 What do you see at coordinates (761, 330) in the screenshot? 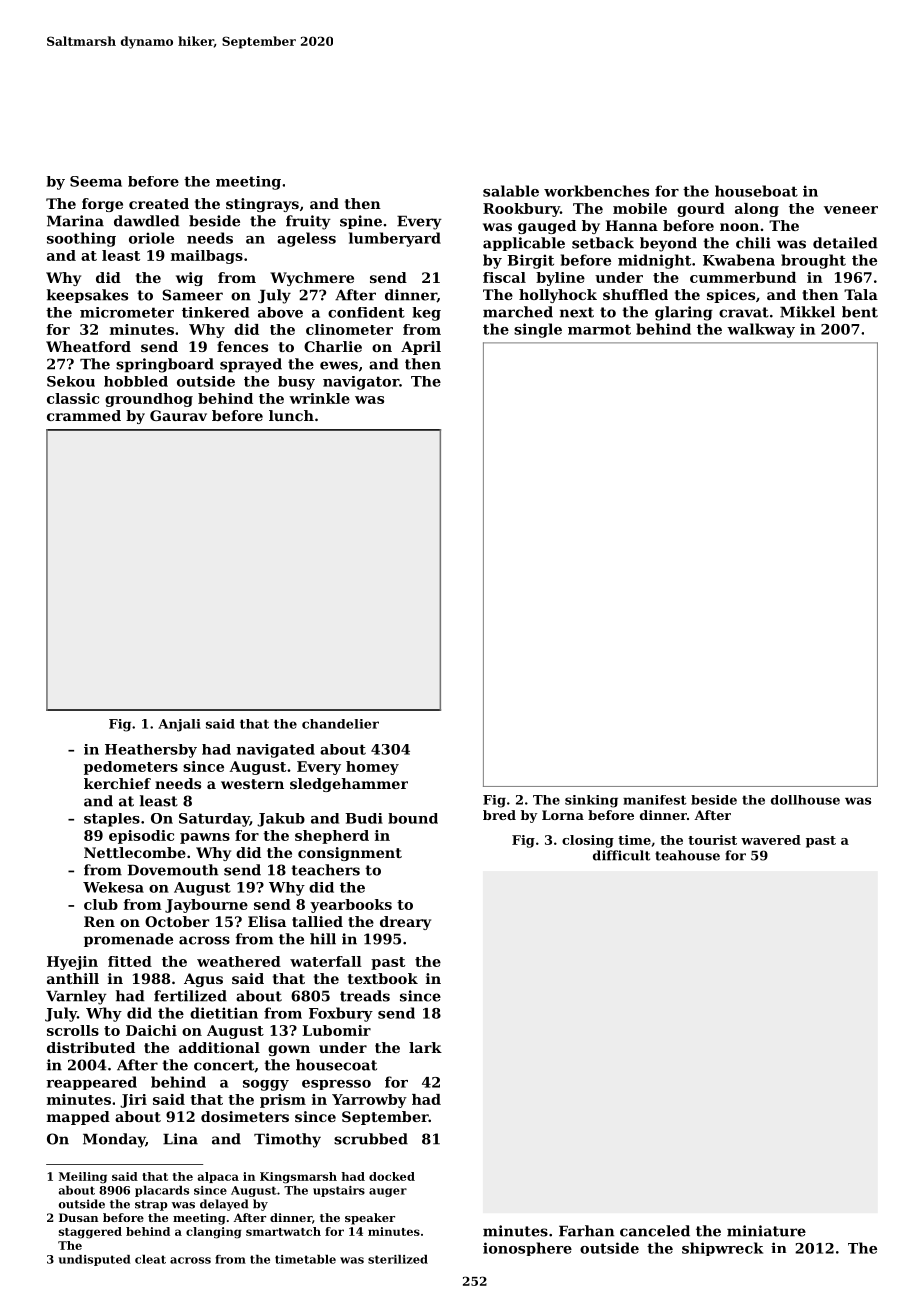
I see `walkway` at bounding box center [761, 330].
